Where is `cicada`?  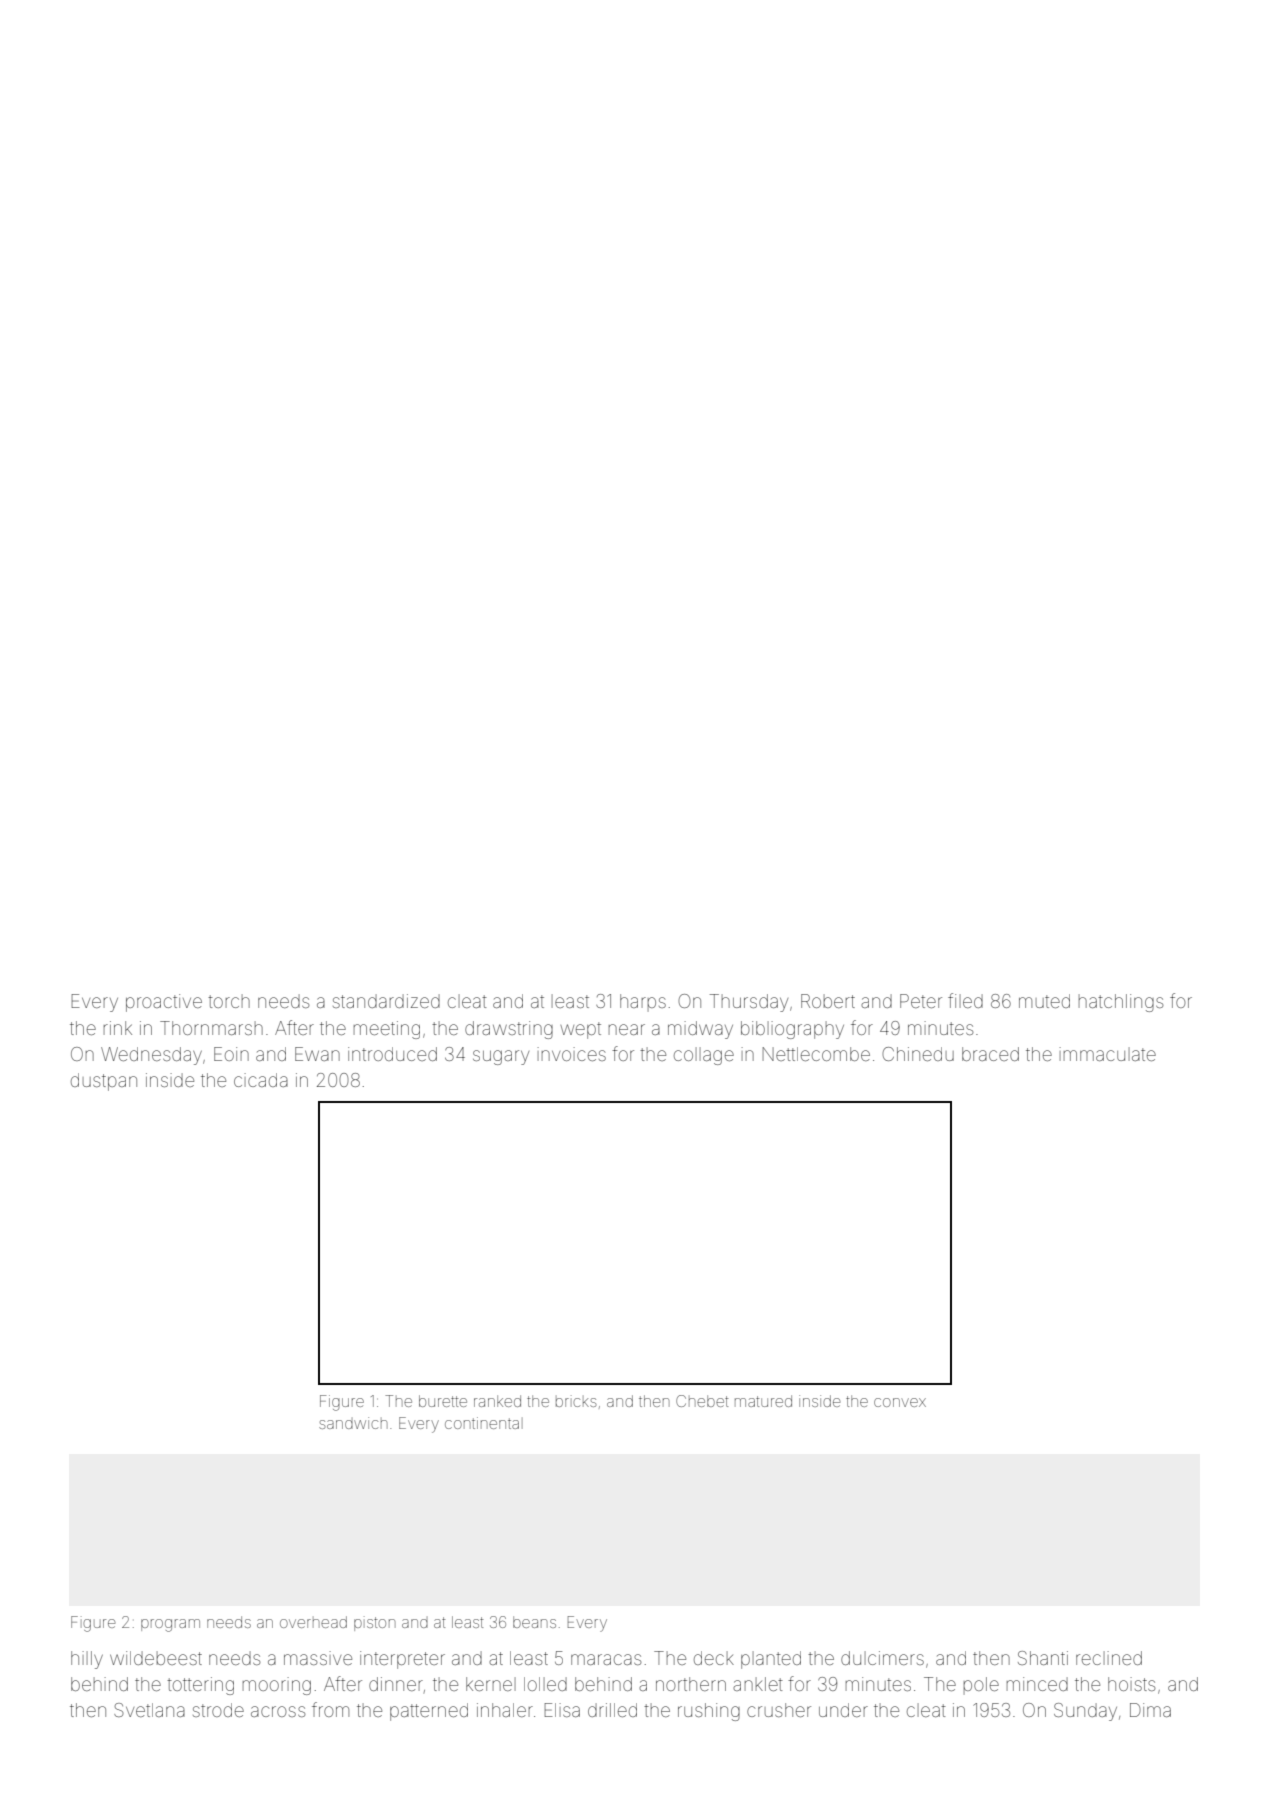 cicada is located at coordinates (261, 1080).
